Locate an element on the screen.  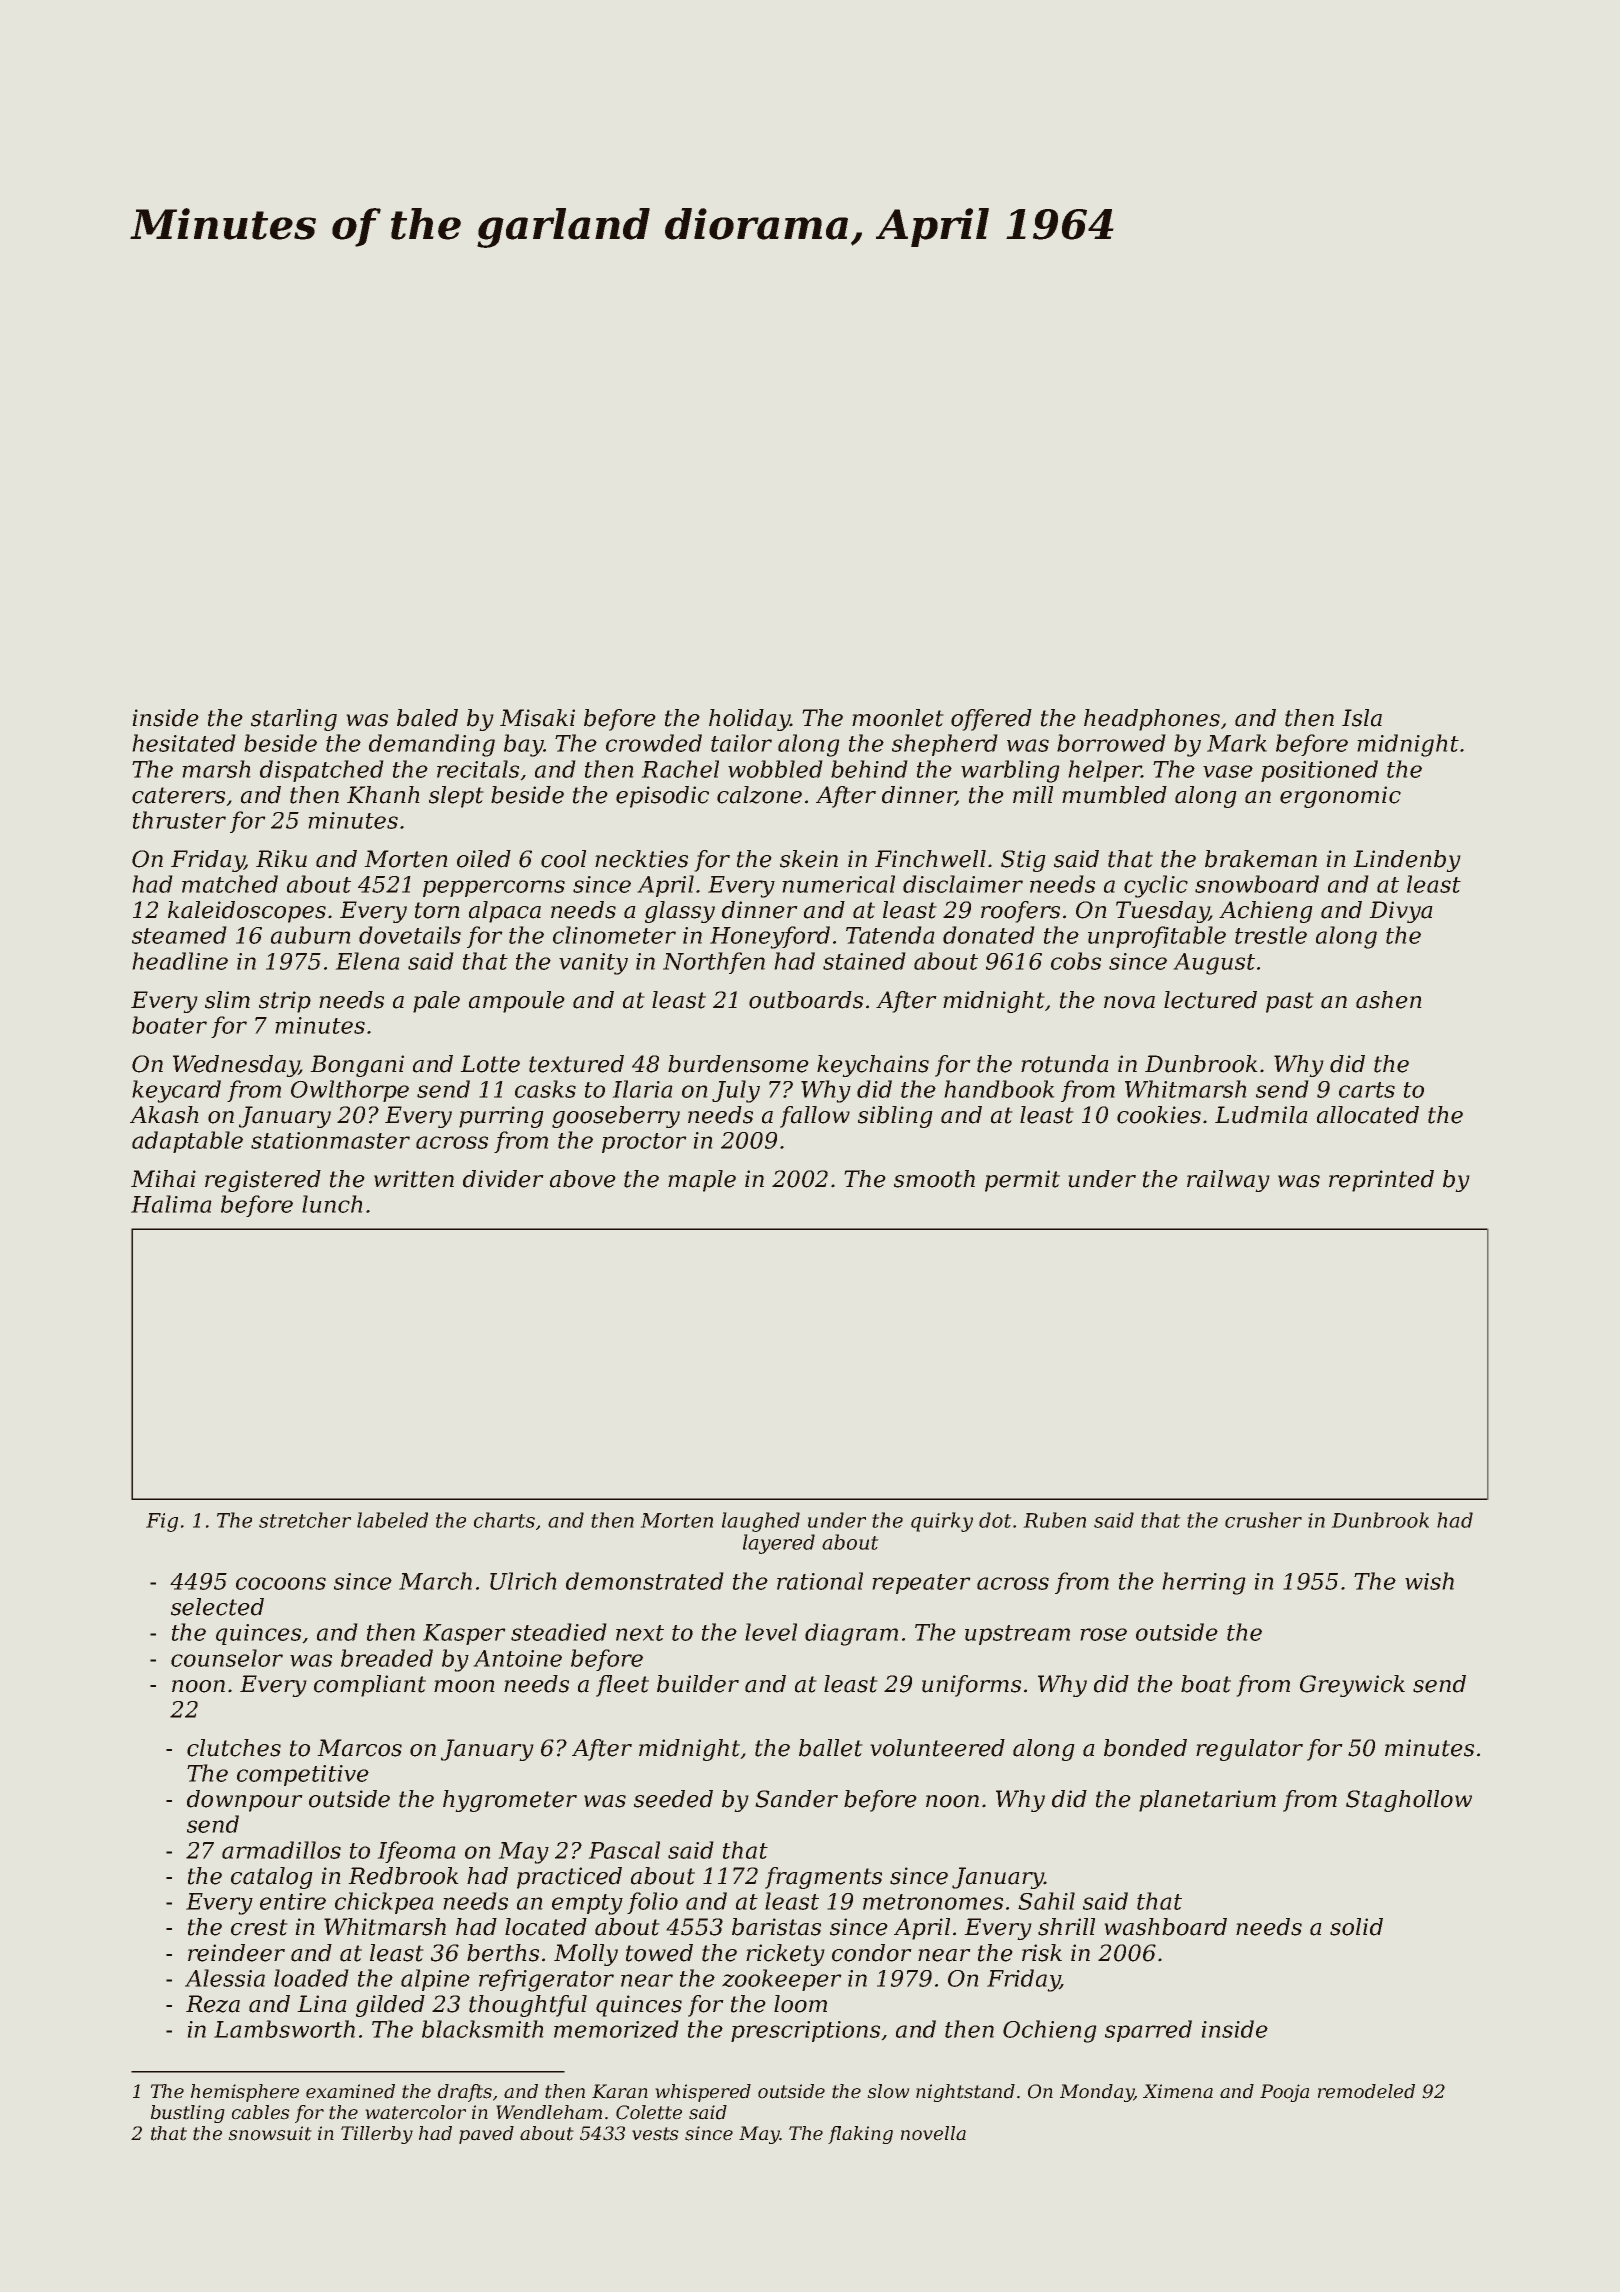
gilded is located at coordinates (390, 2006).
